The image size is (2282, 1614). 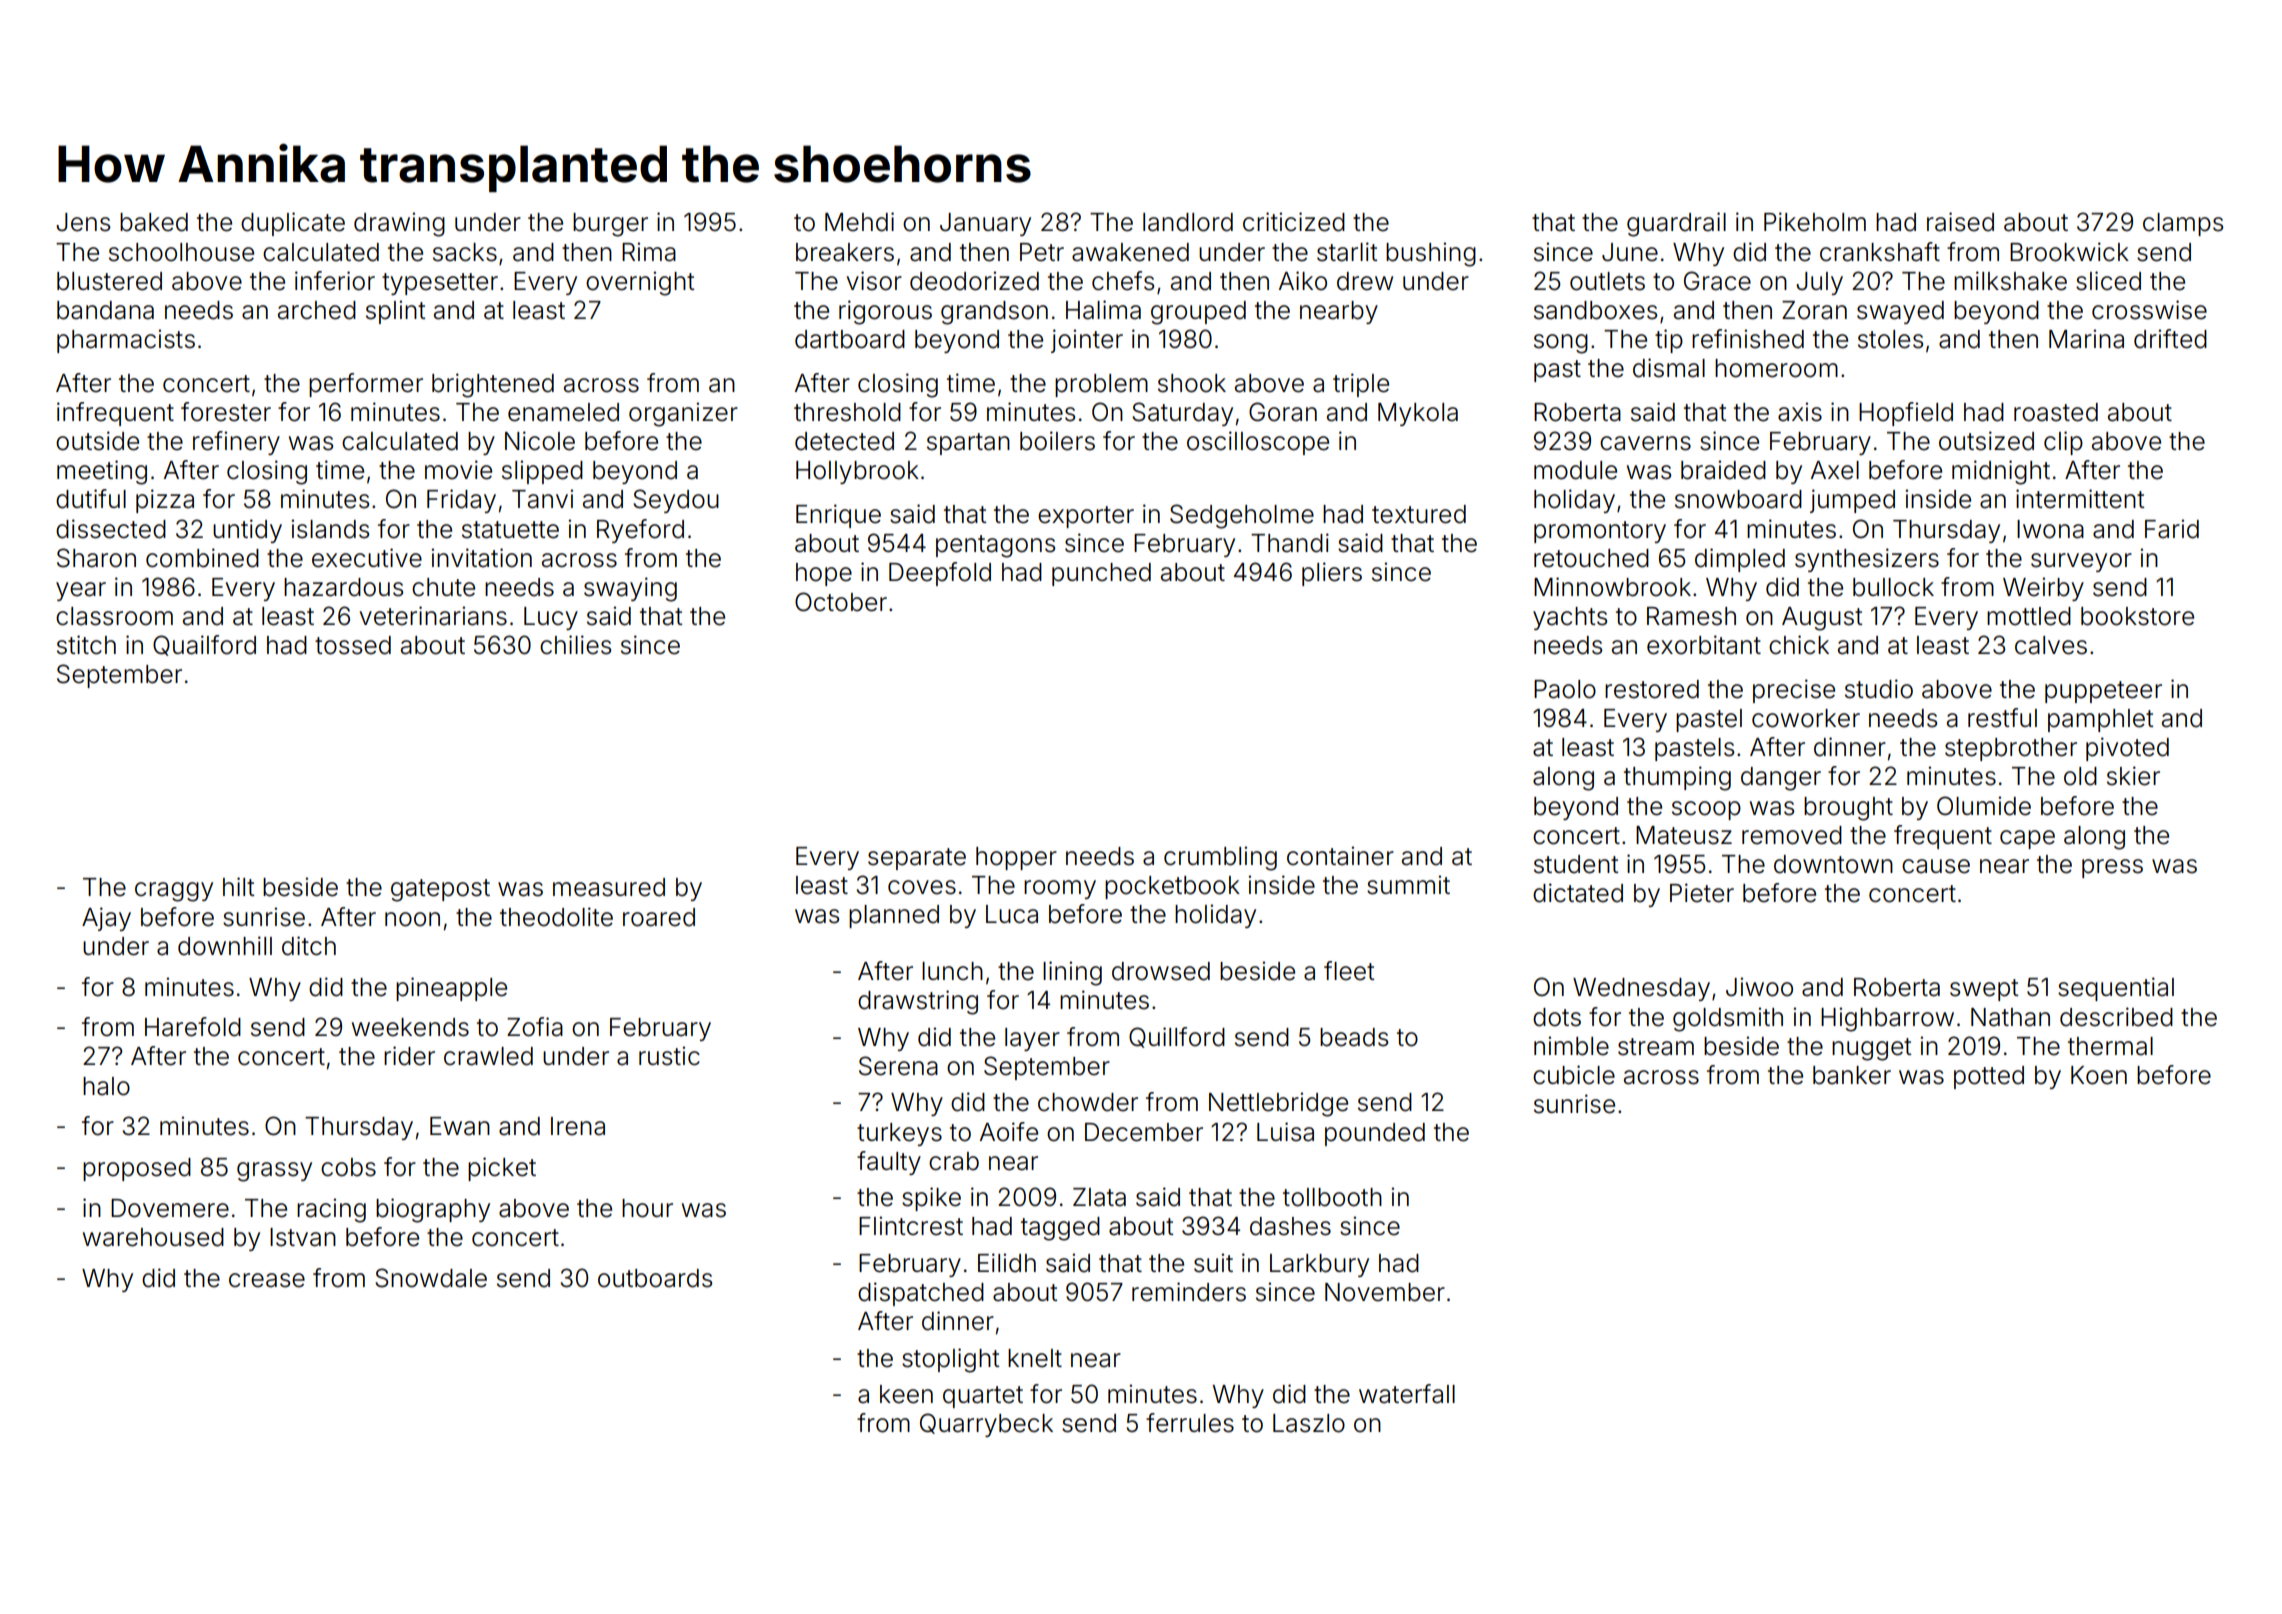 What do you see at coordinates (83, 222) in the page?
I see `Jens` at bounding box center [83, 222].
